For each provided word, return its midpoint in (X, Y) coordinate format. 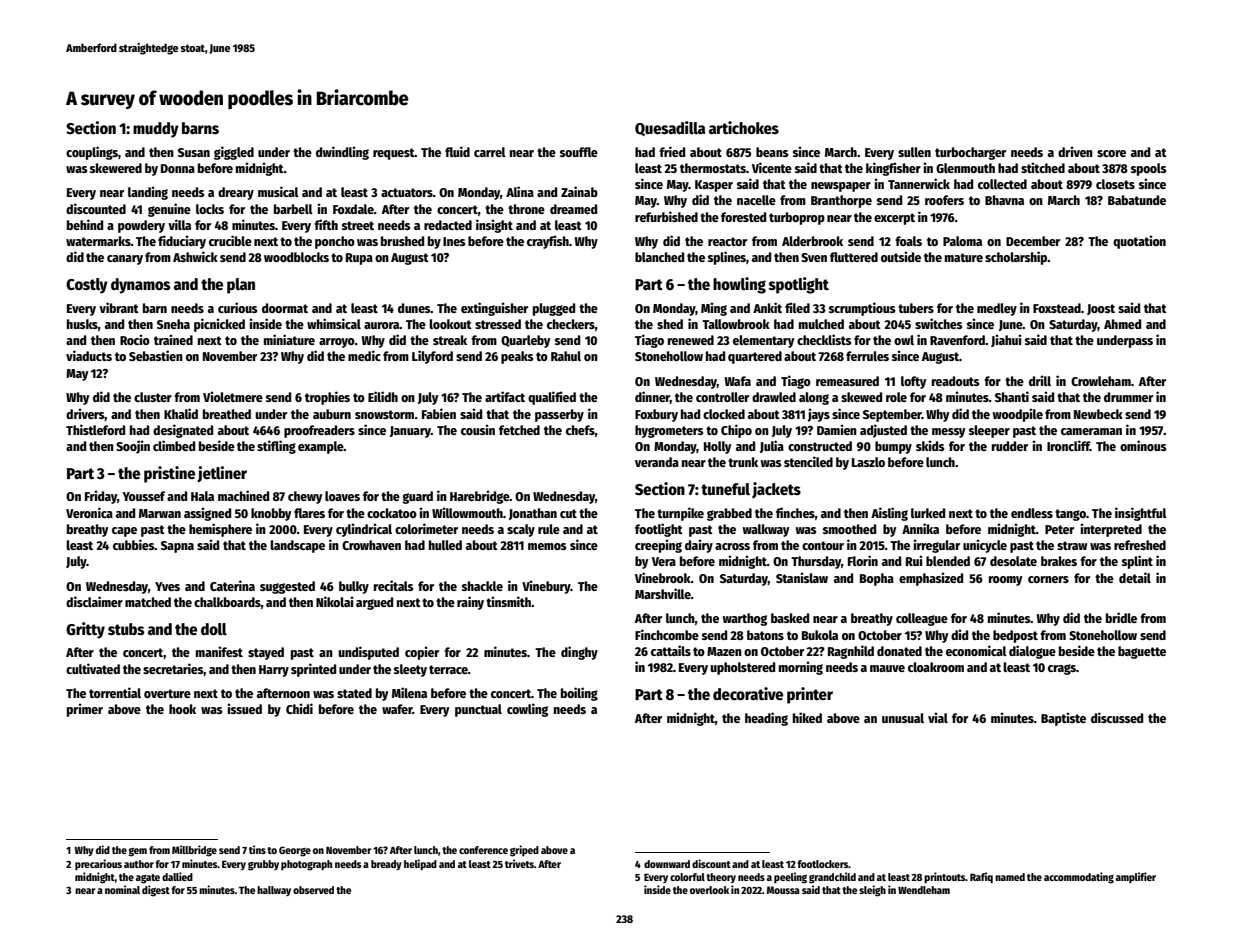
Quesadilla (670, 128)
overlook (709, 890)
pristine (169, 474)
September (892, 415)
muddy (156, 130)
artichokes (744, 128)
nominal (122, 889)
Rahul (566, 356)
